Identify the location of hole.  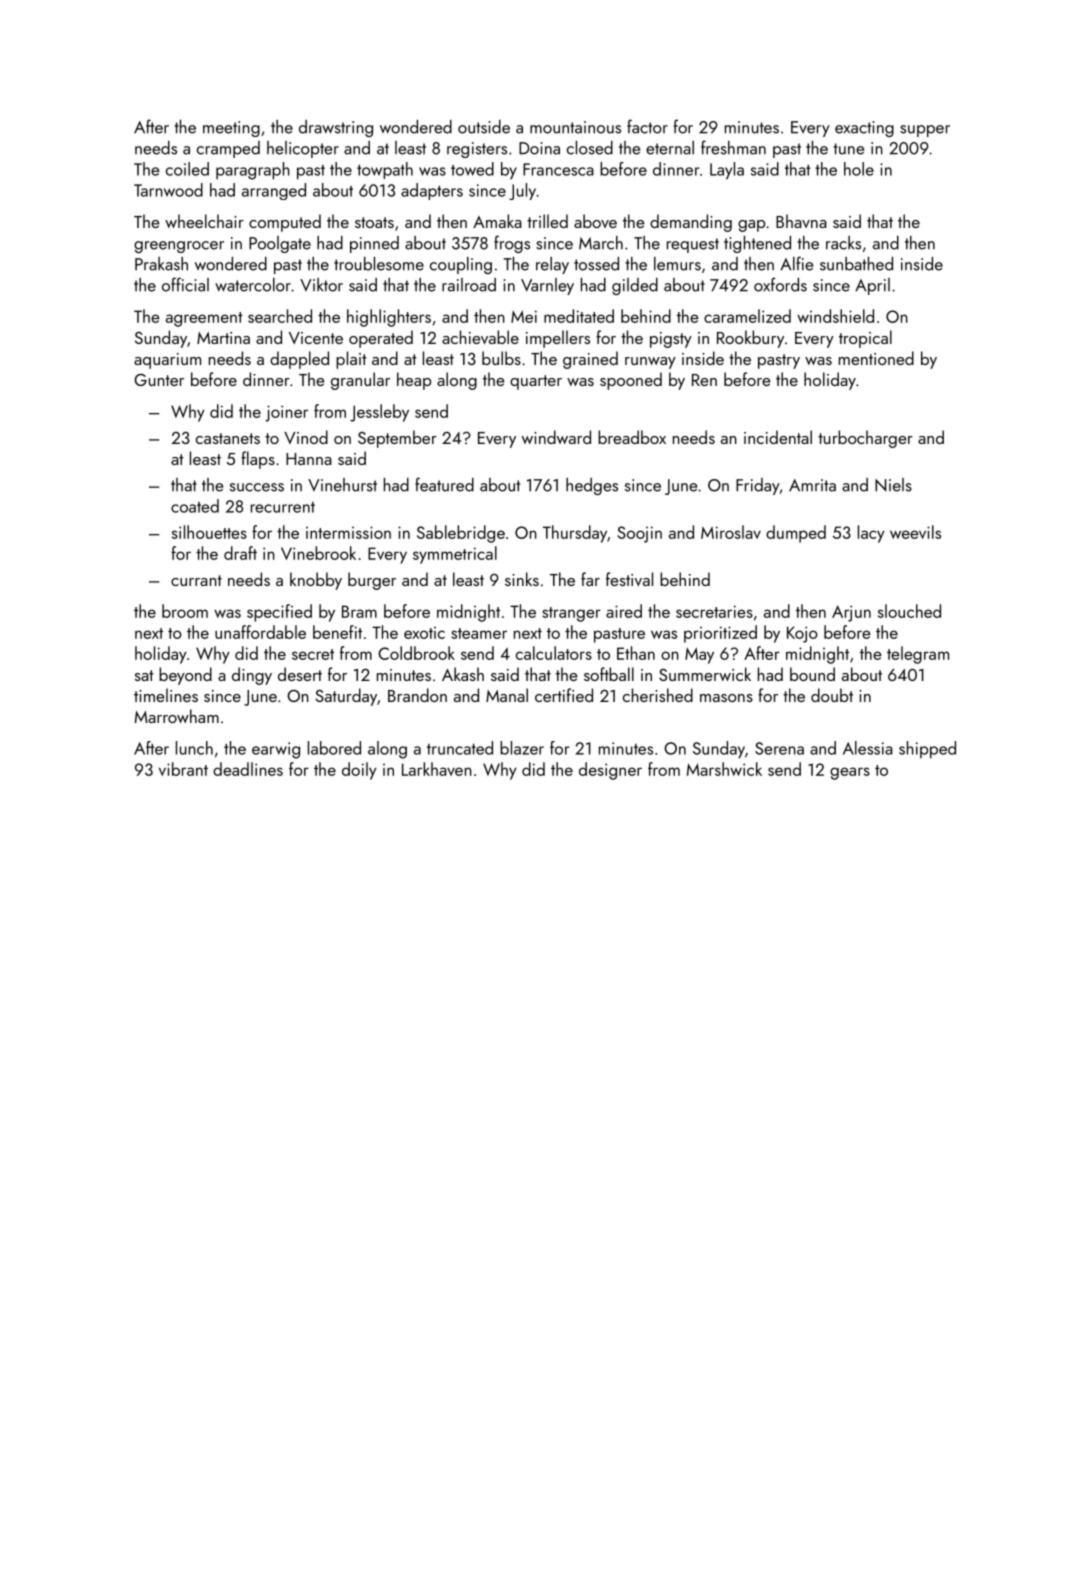
(859, 169).
